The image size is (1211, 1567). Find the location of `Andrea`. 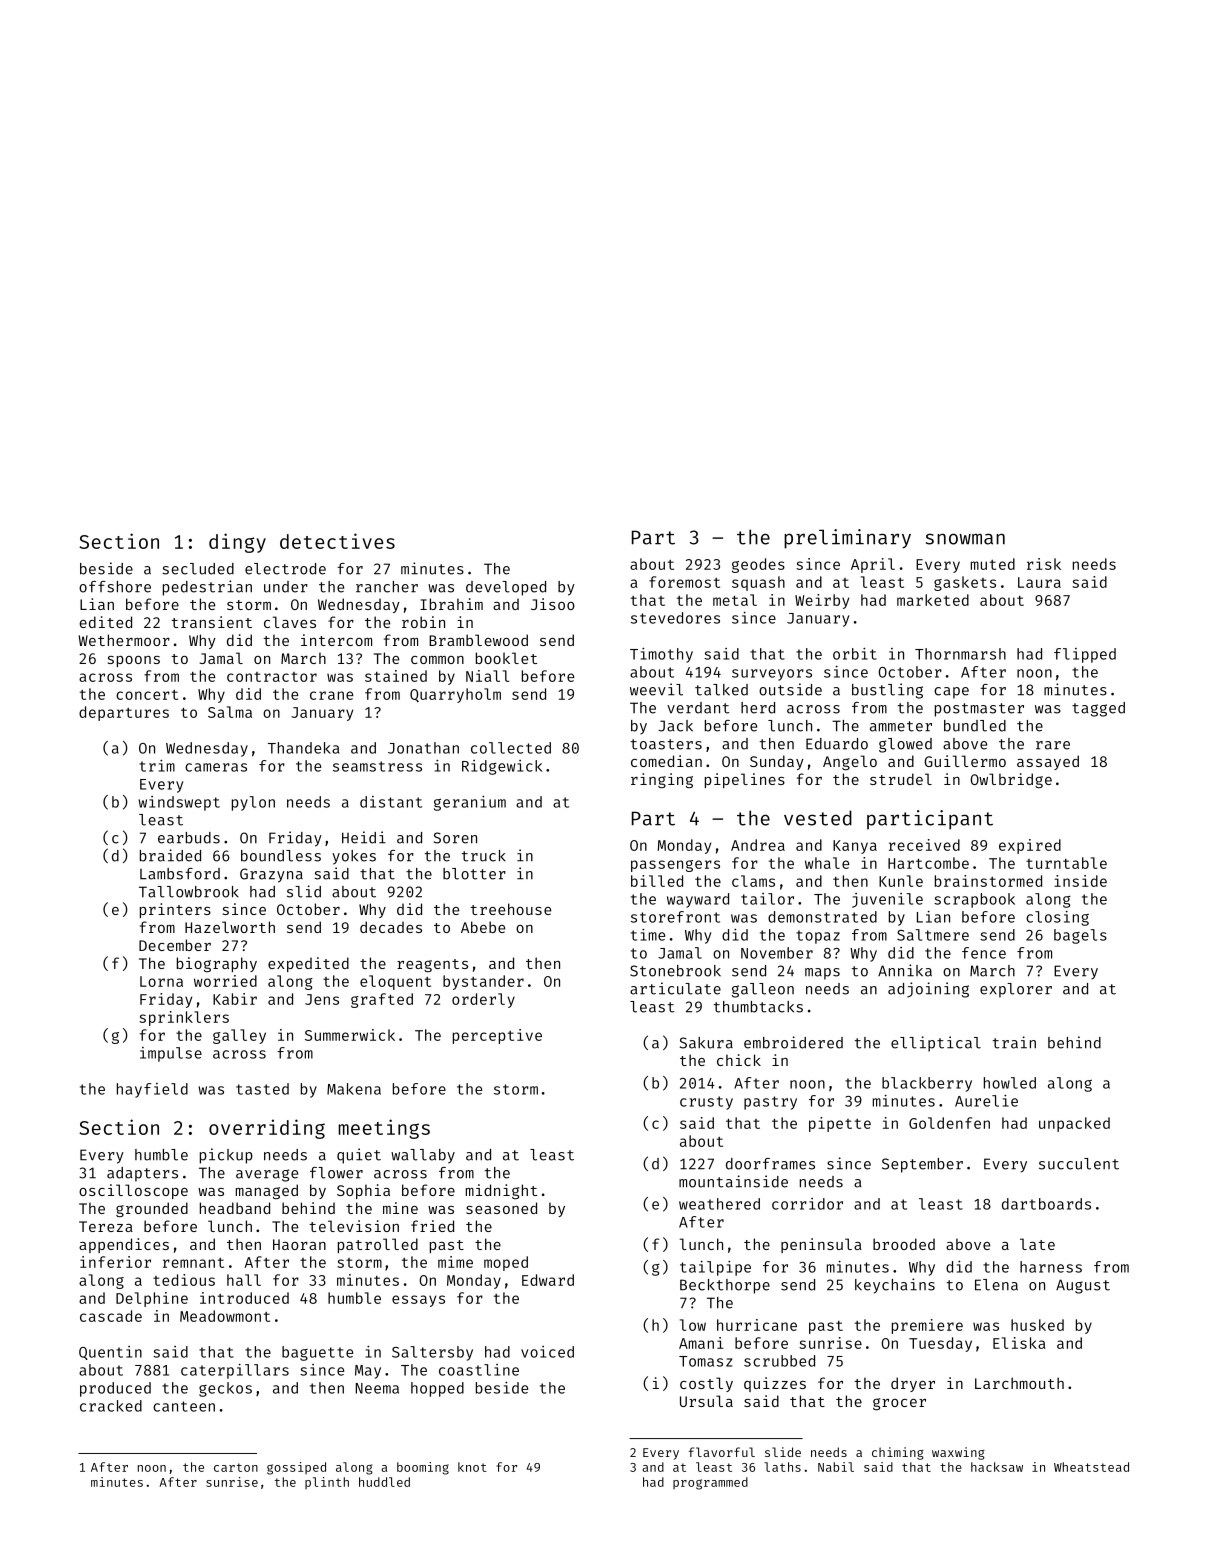

Andrea is located at coordinates (758, 845).
